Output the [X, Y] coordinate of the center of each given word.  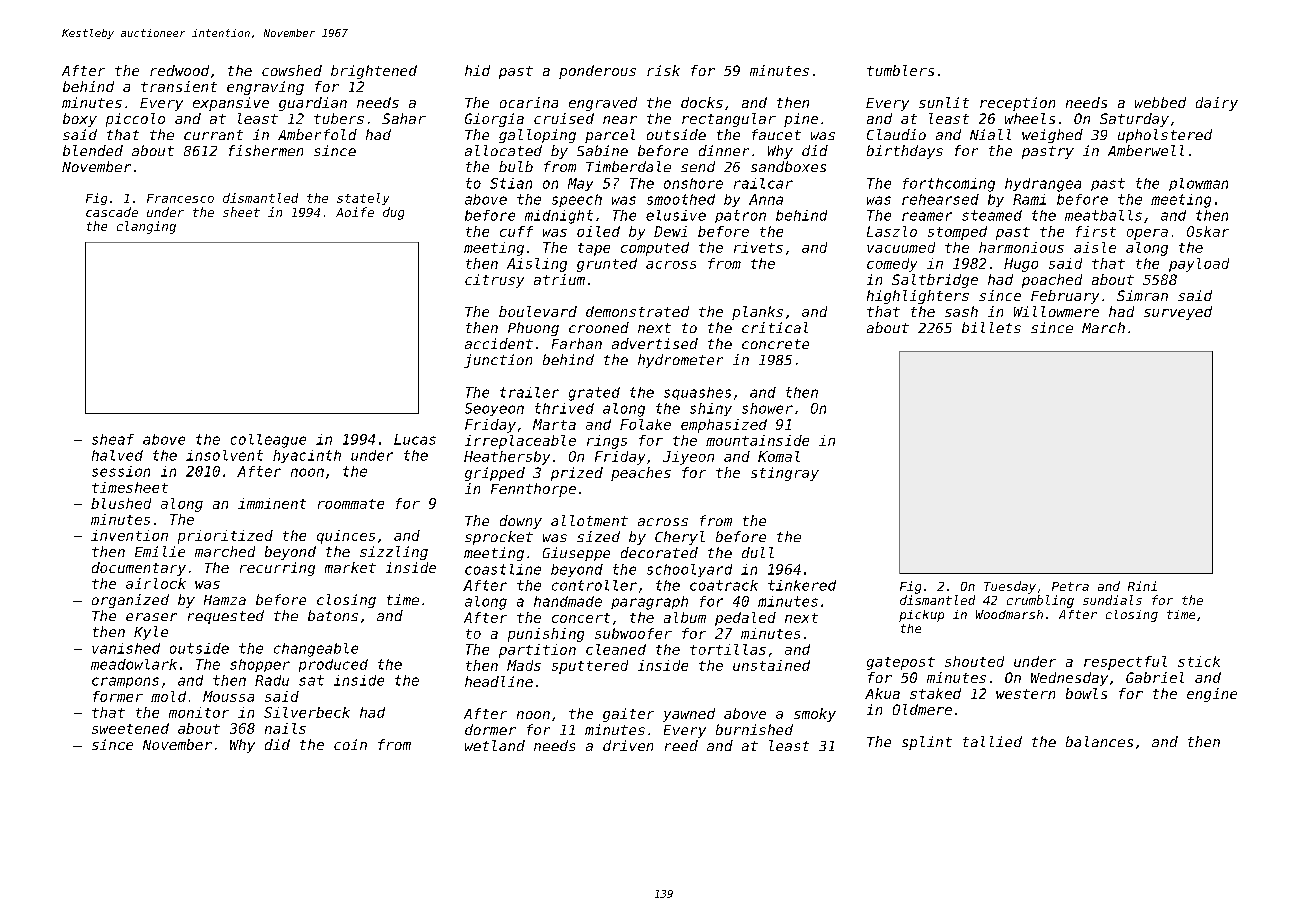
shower [767, 408]
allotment [589, 520]
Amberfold [317, 134]
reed [681, 745]
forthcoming [949, 185]
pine [801, 120]
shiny [711, 409]
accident [499, 343]
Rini [1142, 586]
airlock [156, 583]
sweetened [130, 728]
